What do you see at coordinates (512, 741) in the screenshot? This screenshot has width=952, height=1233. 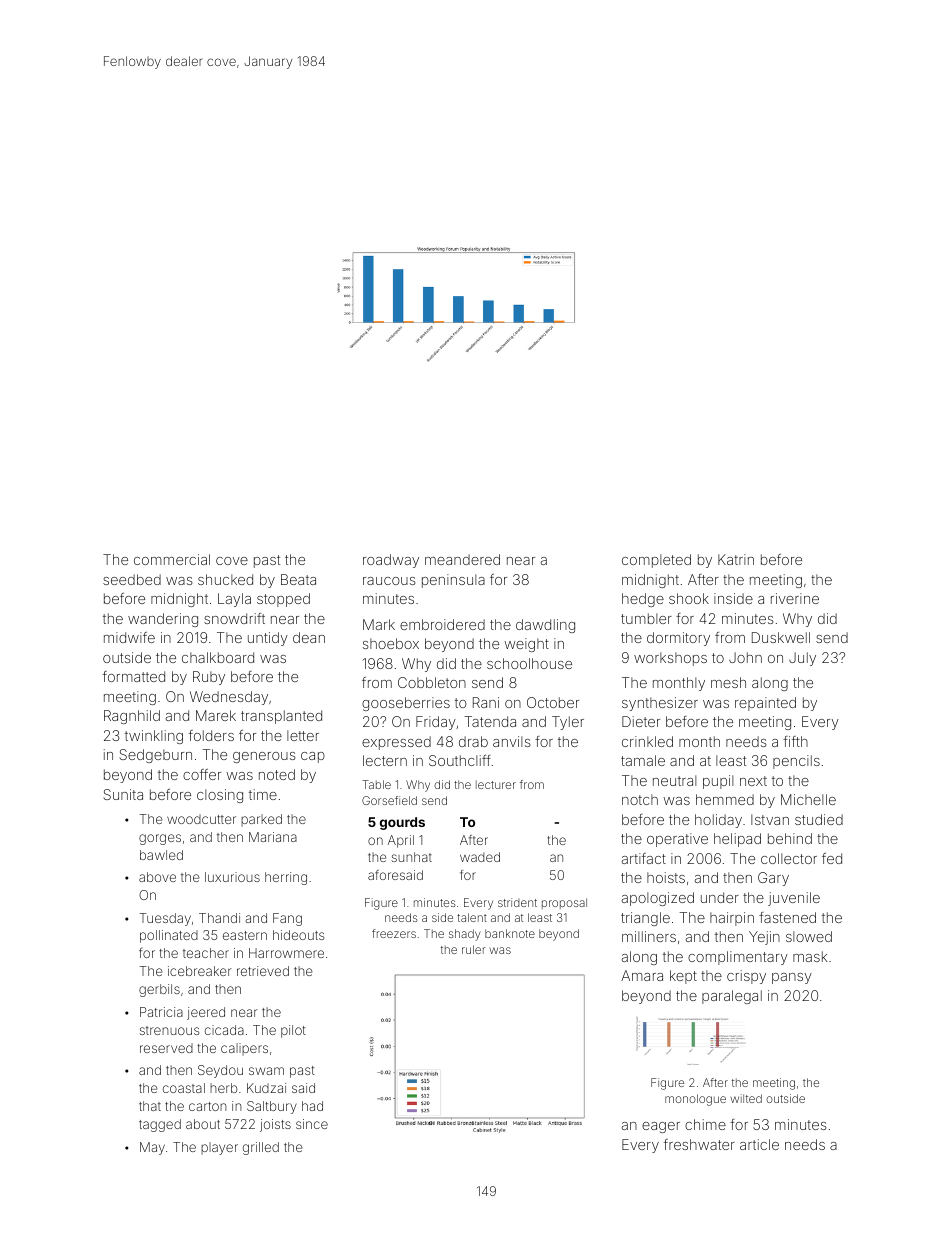 I see `anvils` at bounding box center [512, 741].
